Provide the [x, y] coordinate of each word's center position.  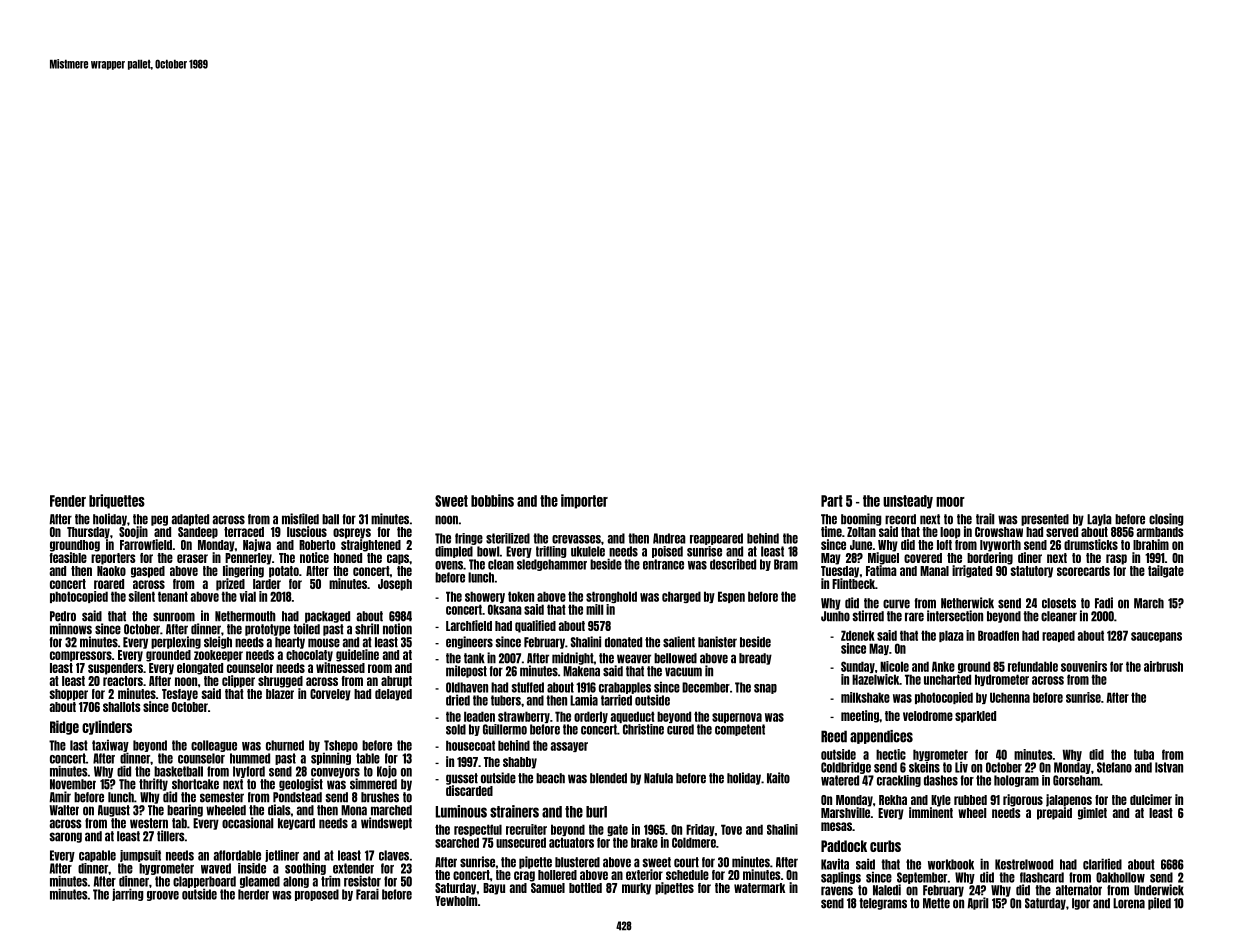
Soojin [133, 532]
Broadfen [998, 635]
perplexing [176, 642]
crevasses [576, 539]
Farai [367, 894]
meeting [860, 716]
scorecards [1083, 571]
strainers [514, 811]
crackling [899, 781]
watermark [759, 888]
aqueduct [633, 717]
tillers [171, 836]
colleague [214, 746]
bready [755, 659]
